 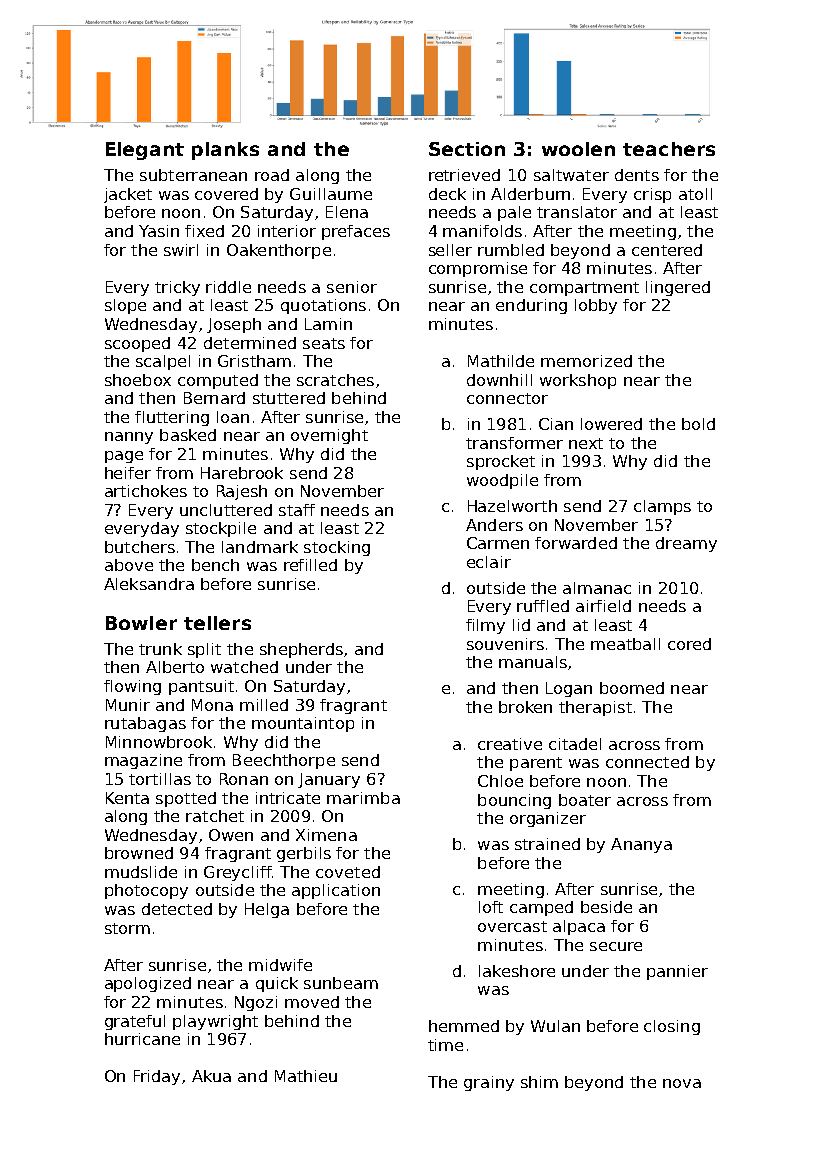 What do you see at coordinates (145, 151) in the screenshot?
I see `Elegant` at bounding box center [145, 151].
